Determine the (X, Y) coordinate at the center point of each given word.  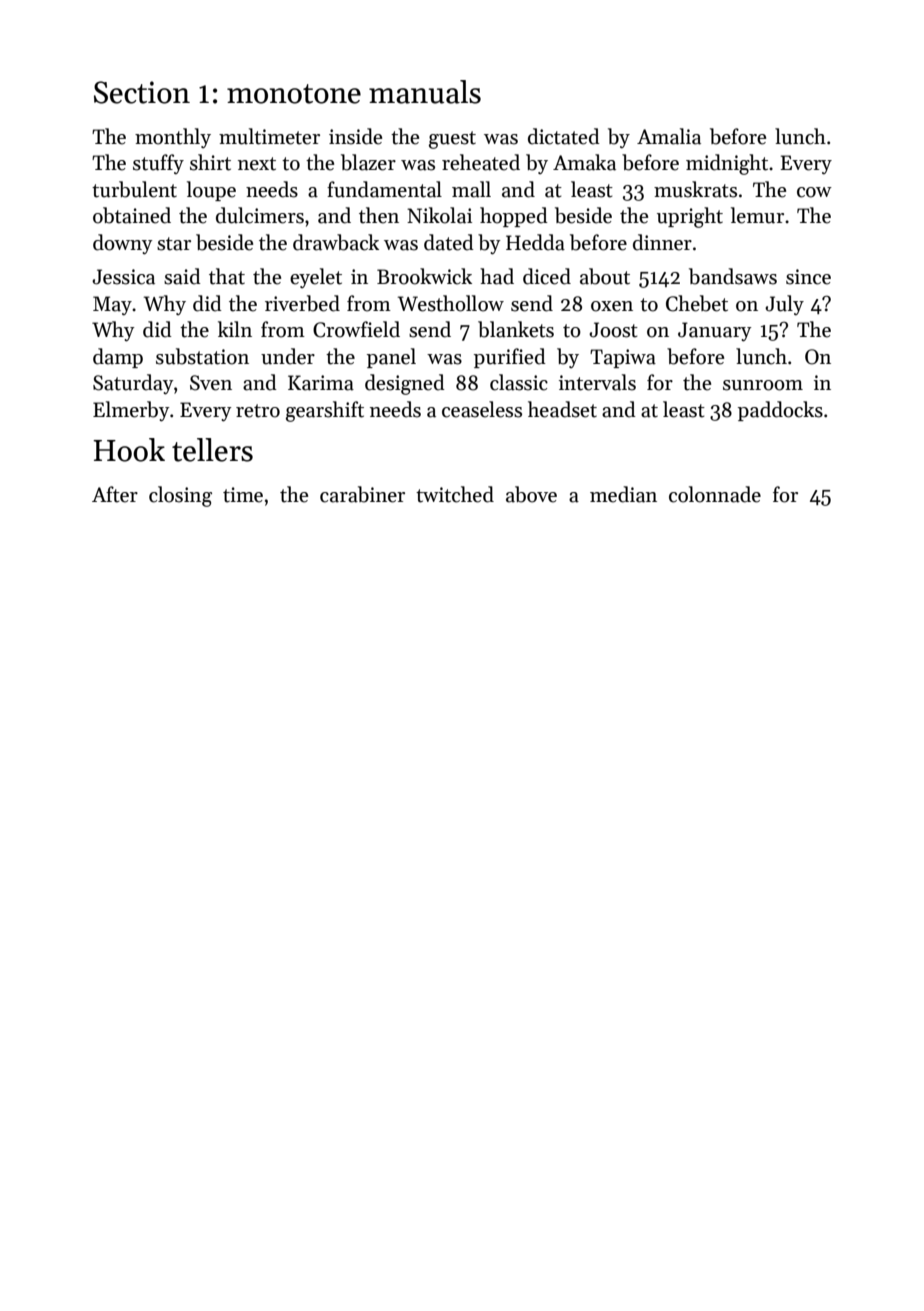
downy (123, 244)
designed (405, 384)
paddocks (780, 411)
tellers (212, 450)
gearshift (325, 411)
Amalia (669, 136)
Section (142, 92)
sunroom (763, 385)
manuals (425, 92)
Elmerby (131, 411)
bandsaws (733, 276)
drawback (336, 242)
